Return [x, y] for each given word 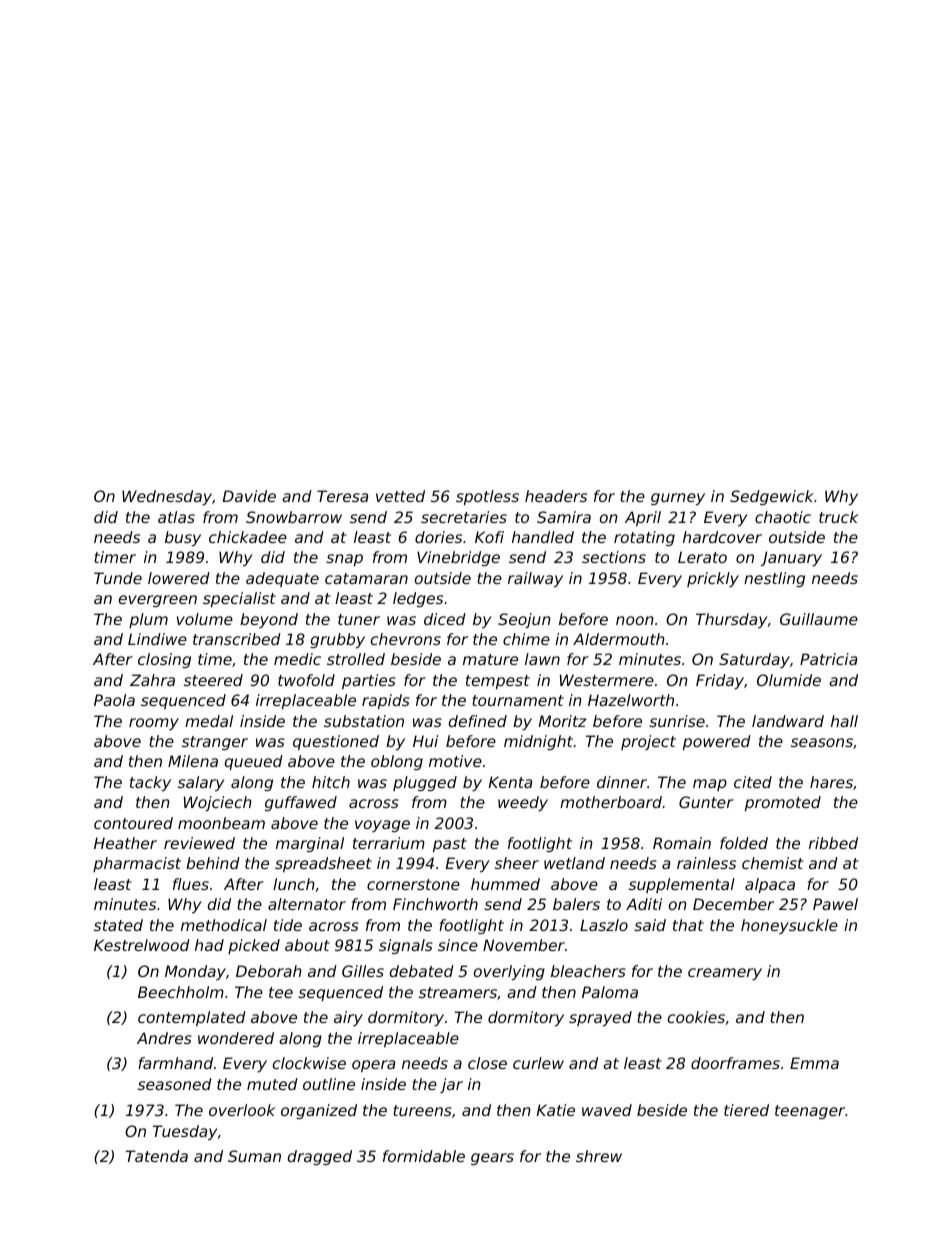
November [524, 945]
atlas [176, 517]
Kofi [489, 537]
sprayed [600, 1018]
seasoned [175, 1084]
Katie [556, 1110]
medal [209, 721]
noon [635, 620]
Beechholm [181, 992]
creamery [725, 974]
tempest [498, 682]
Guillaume [819, 619]
